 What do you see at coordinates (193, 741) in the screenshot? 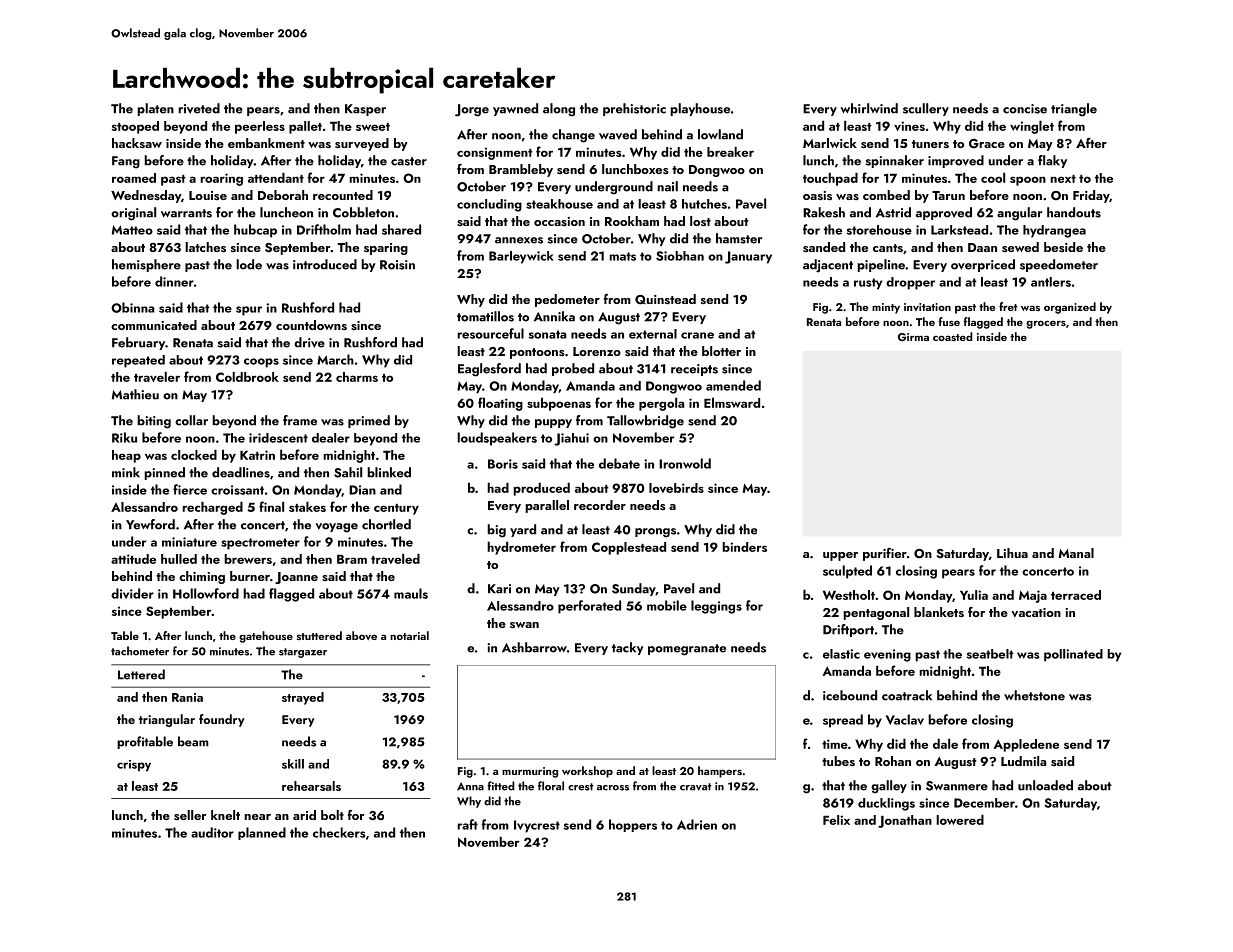
I see `beam` at bounding box center [193, 741].
